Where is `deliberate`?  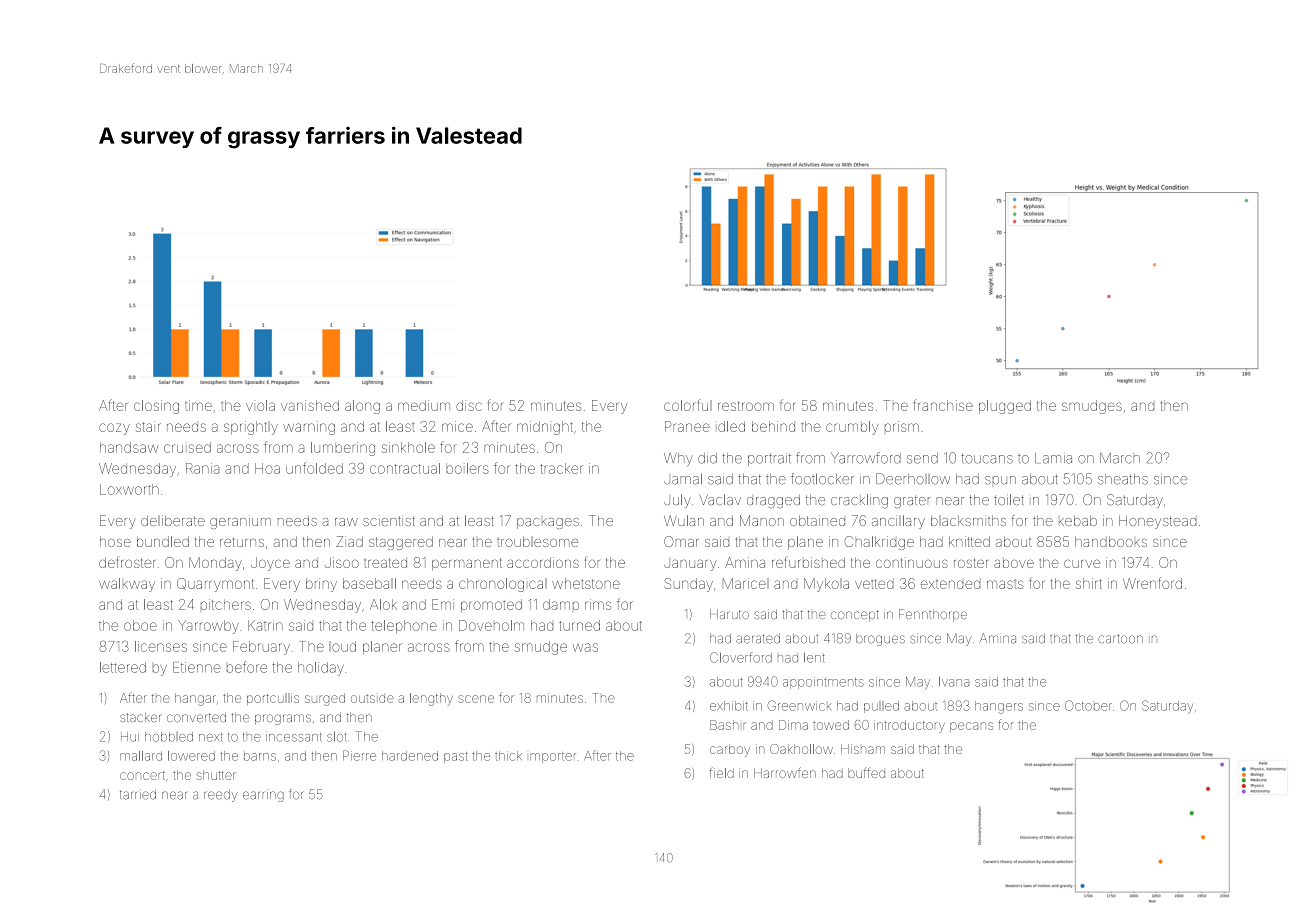 deliberate is located at coordinates (173, 520).
